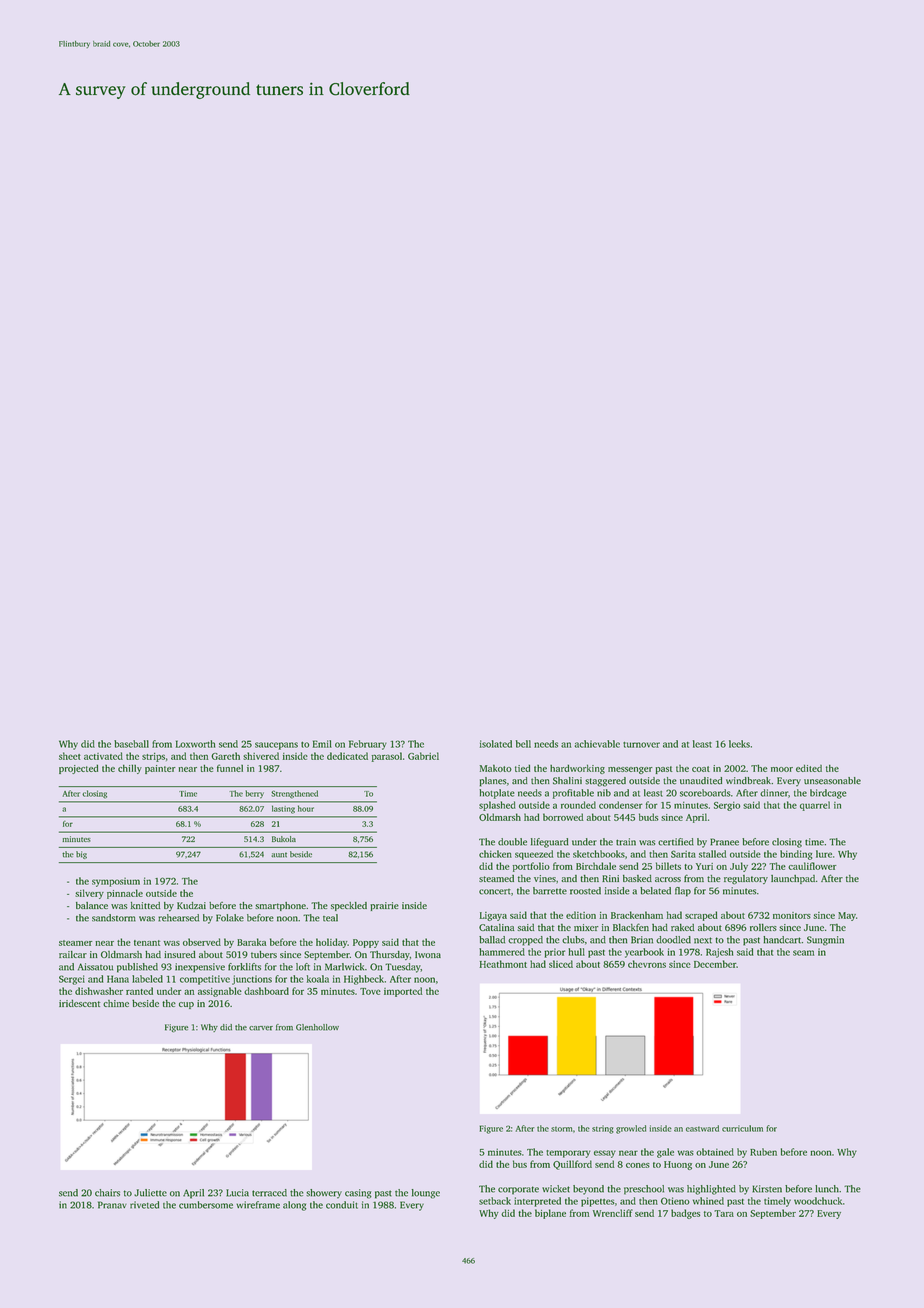  Describe the element at coordinates (597, 744) in the document. I see `achievable` at that location.
